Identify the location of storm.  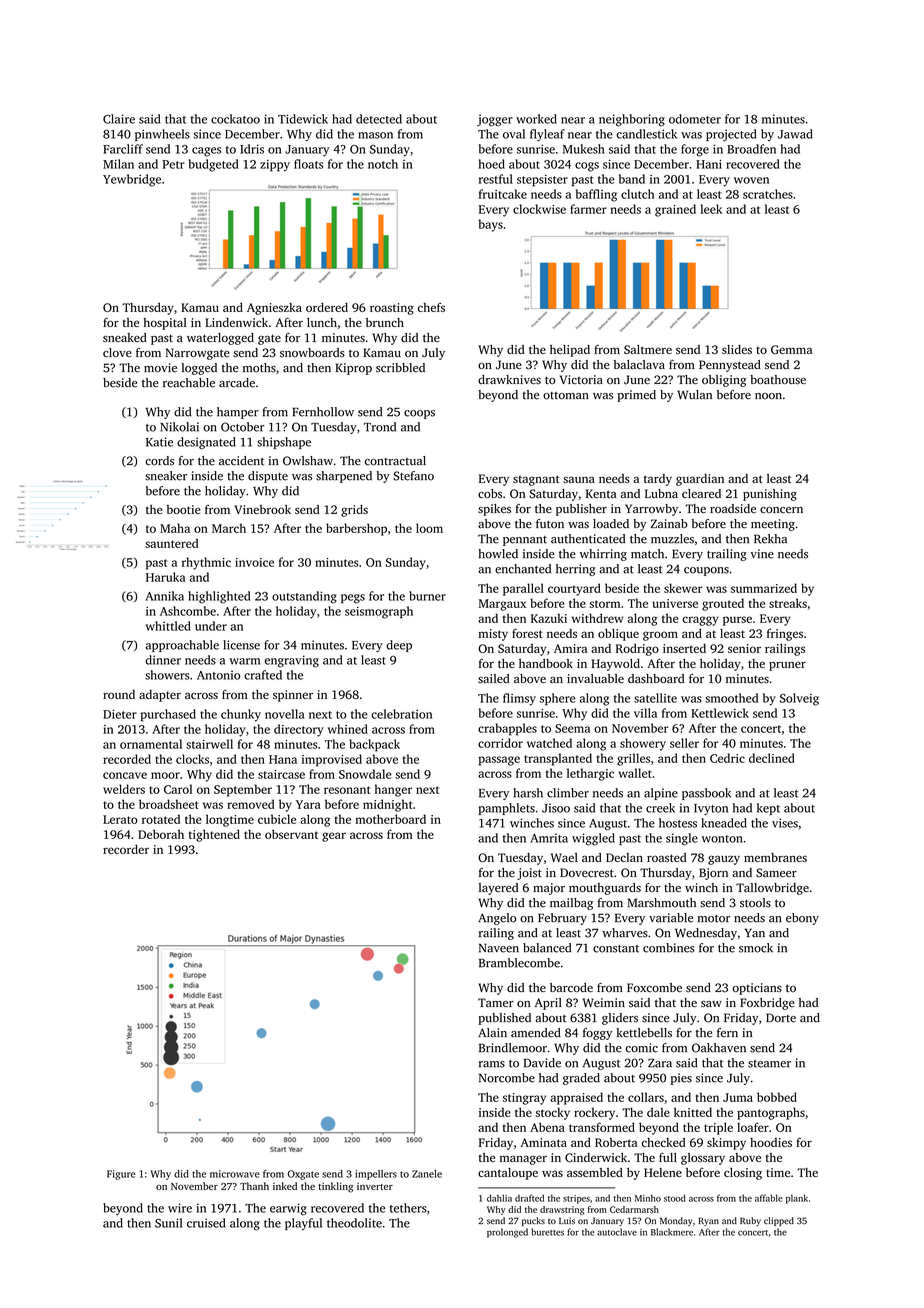
(605, 604).
